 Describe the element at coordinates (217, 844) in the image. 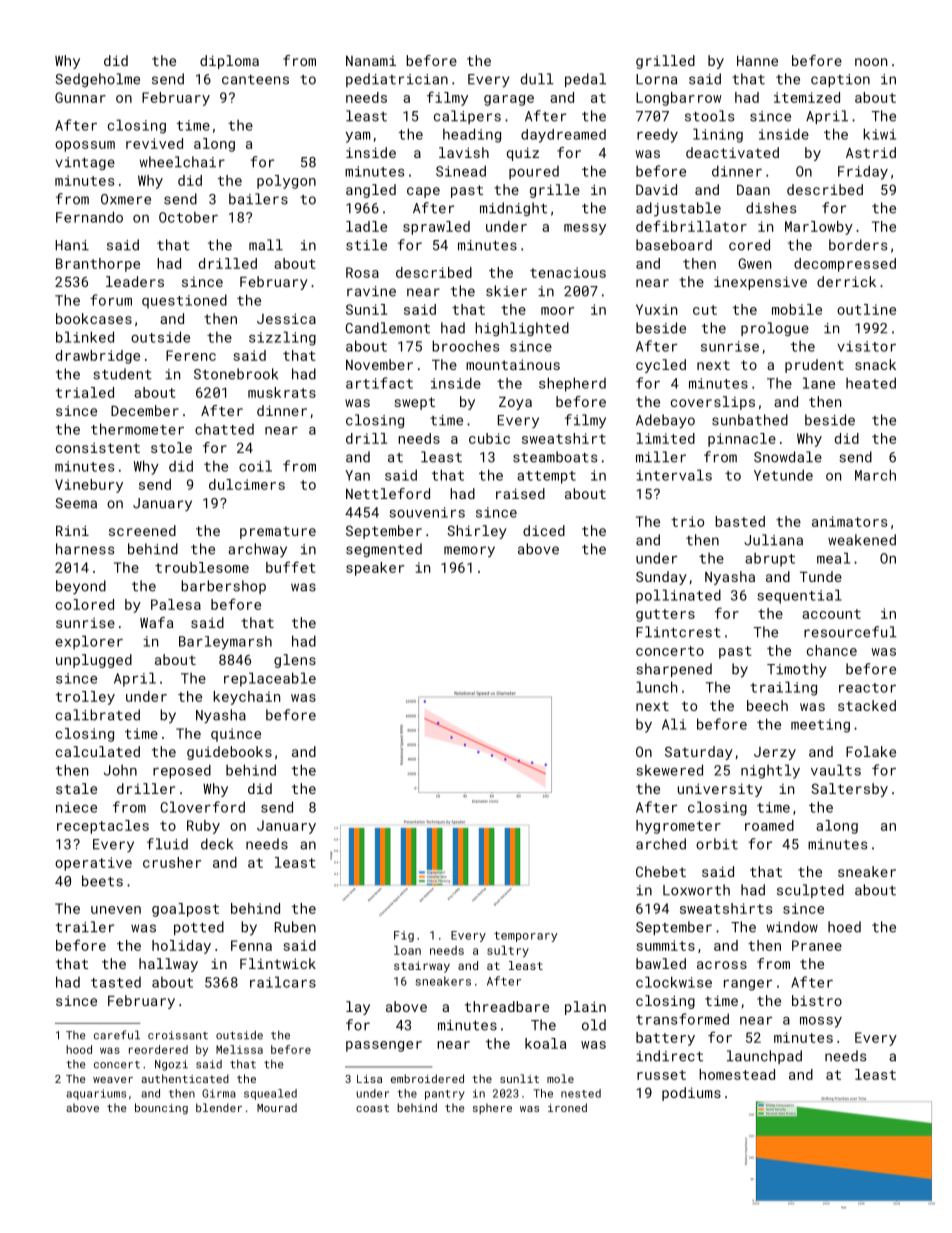

I see `deck` at that location.
